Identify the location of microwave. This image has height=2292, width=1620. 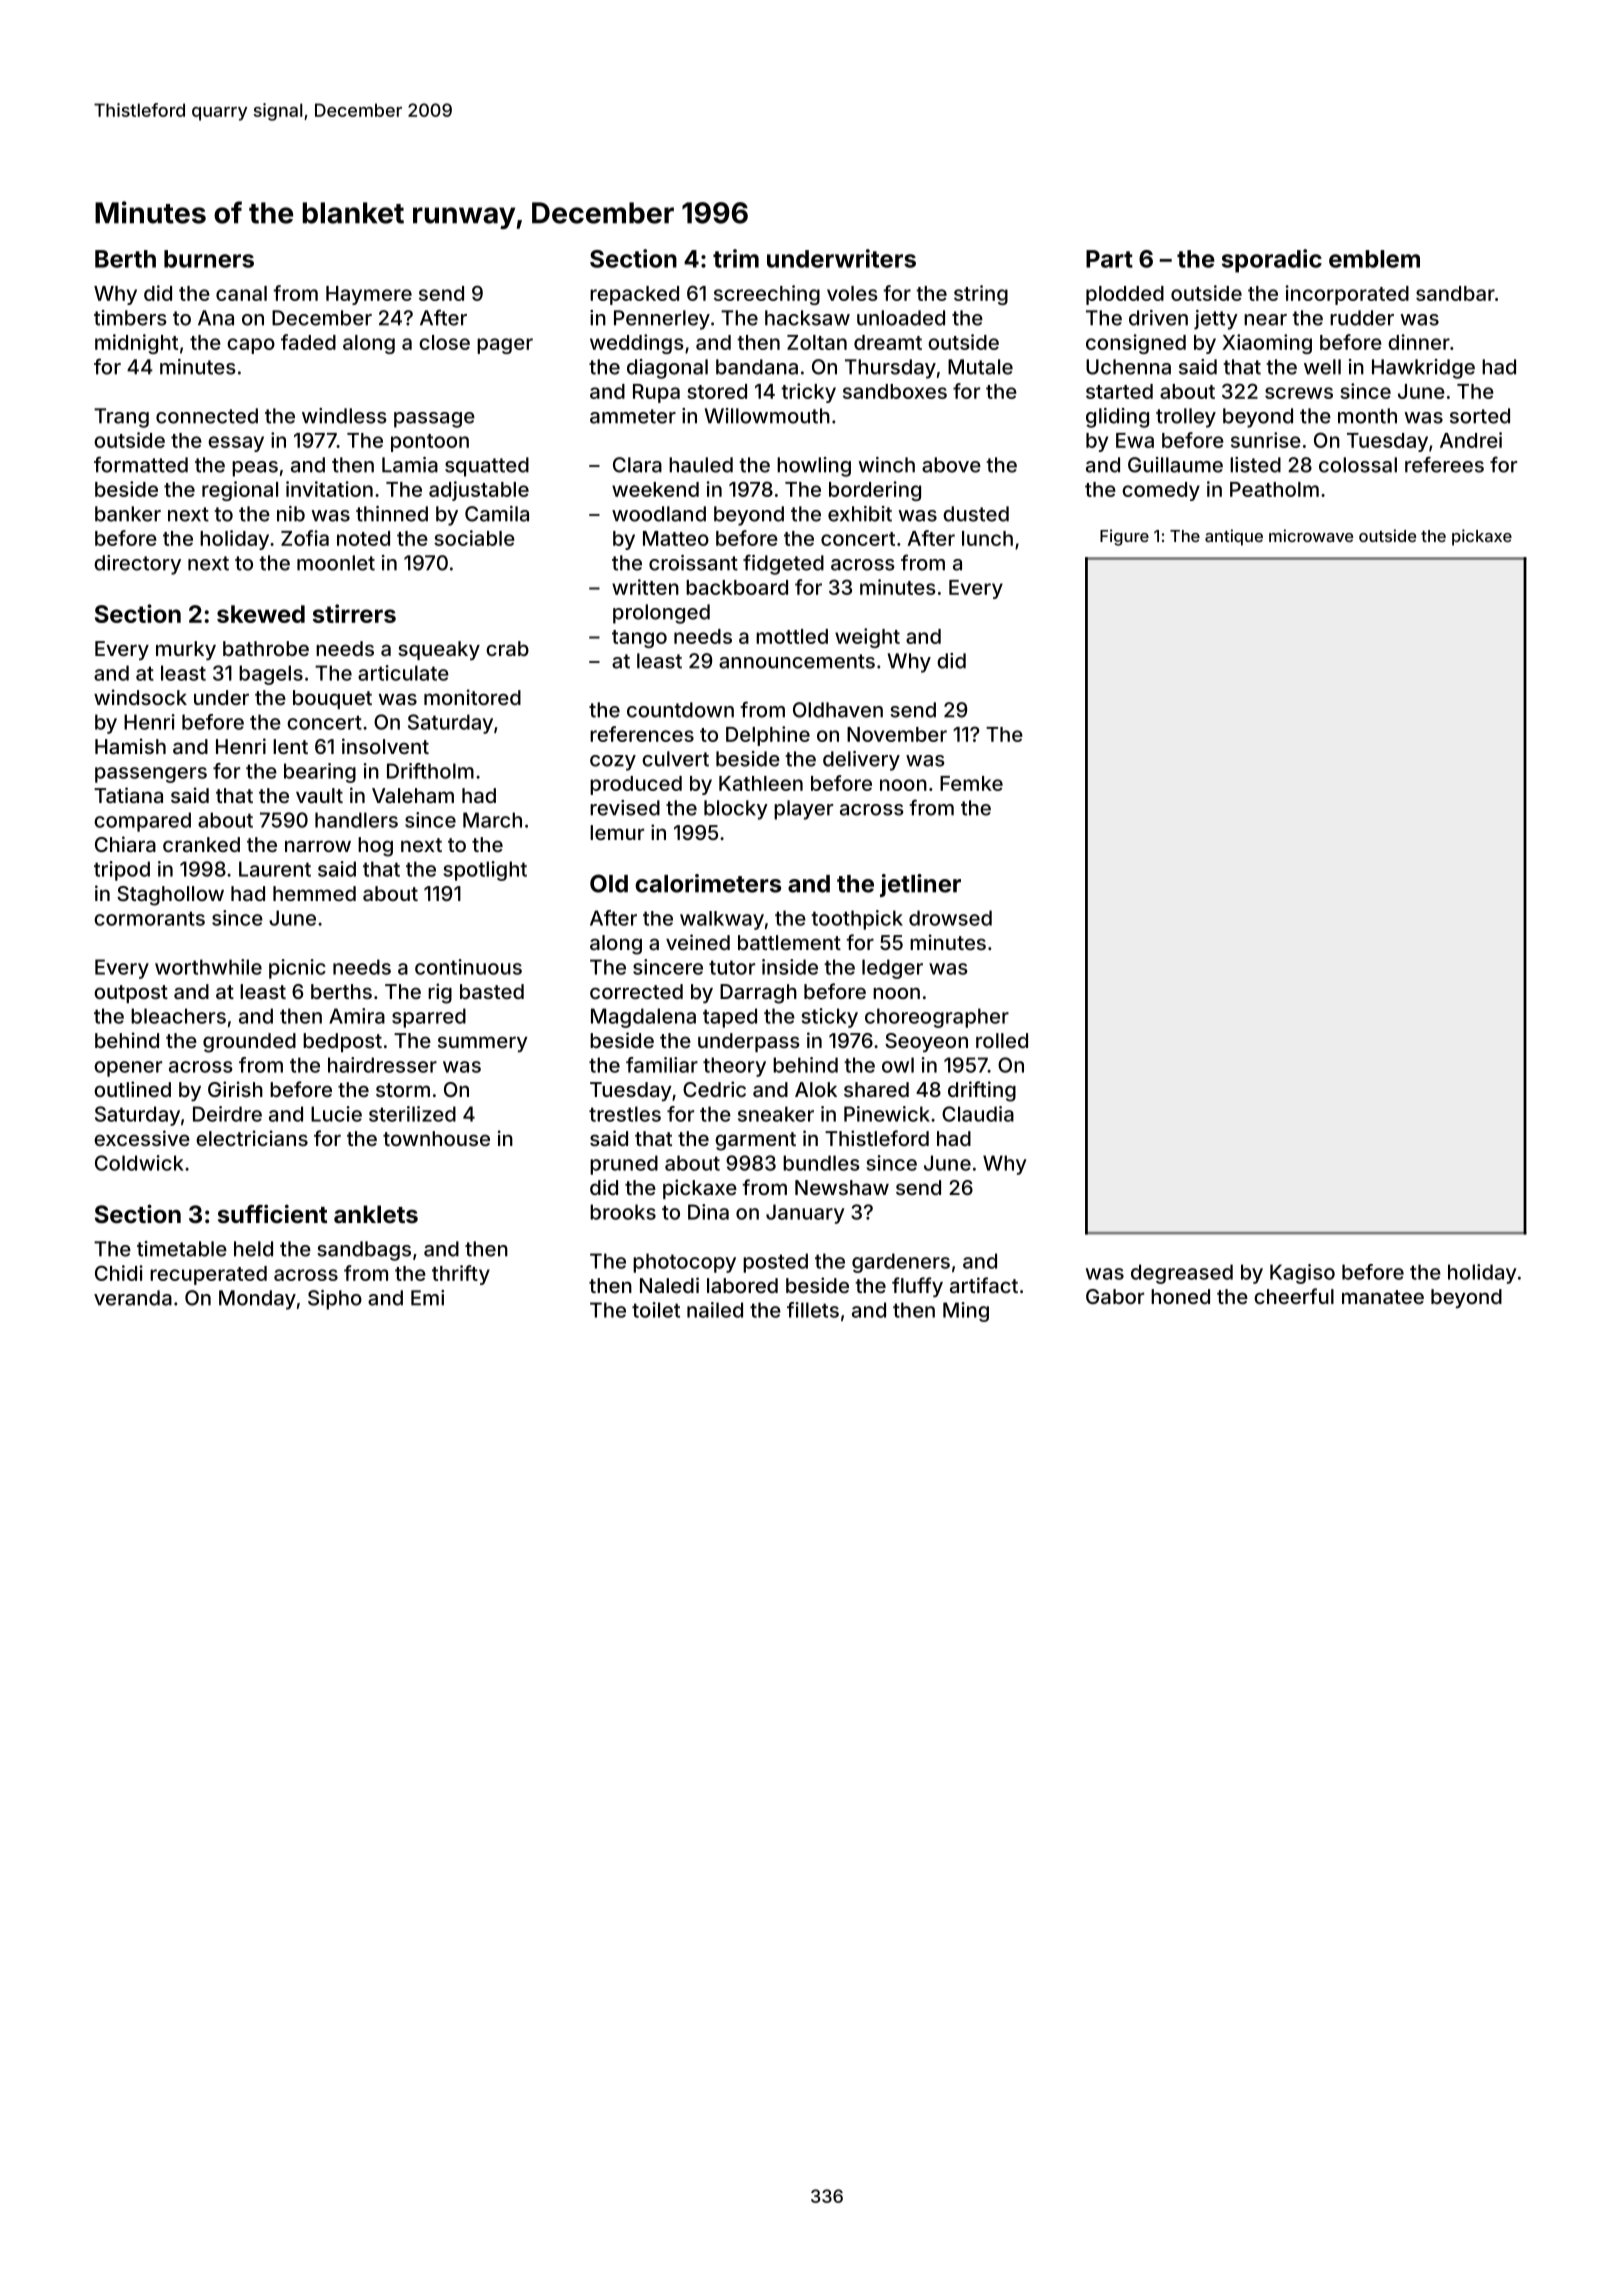
(1311, 535).
